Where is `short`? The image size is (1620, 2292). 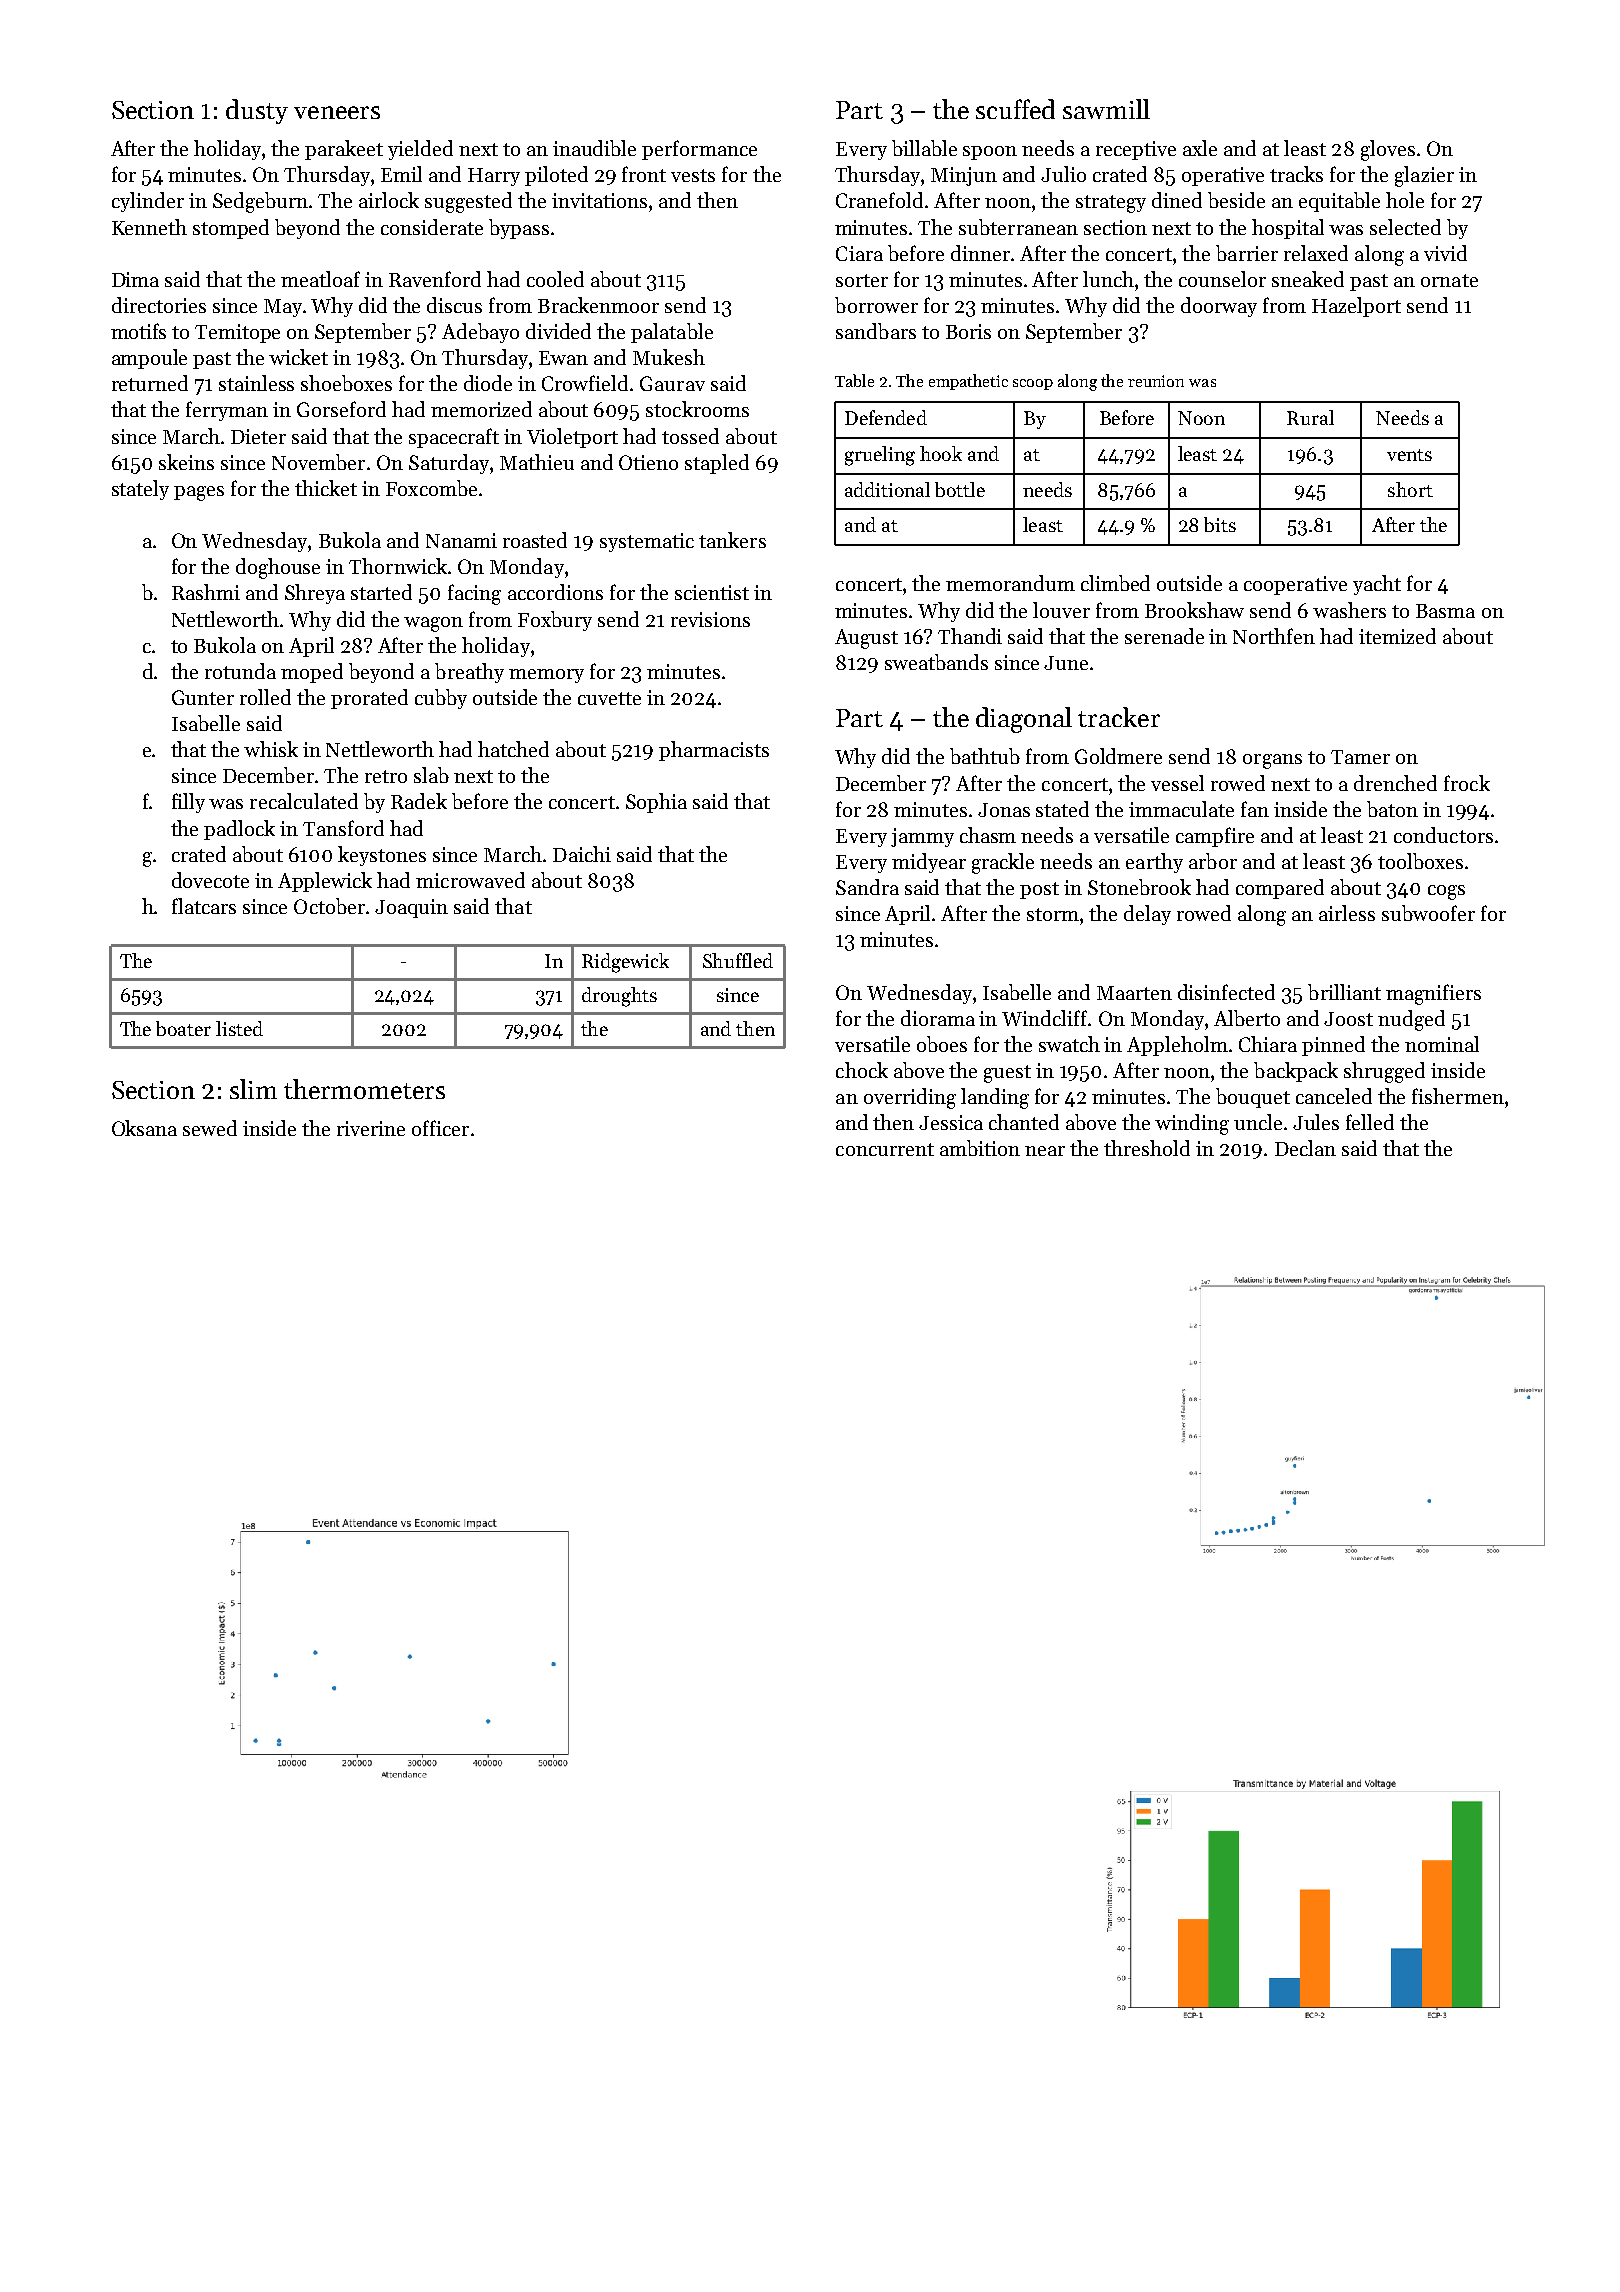 short is located at coordinates (1410, 489).
